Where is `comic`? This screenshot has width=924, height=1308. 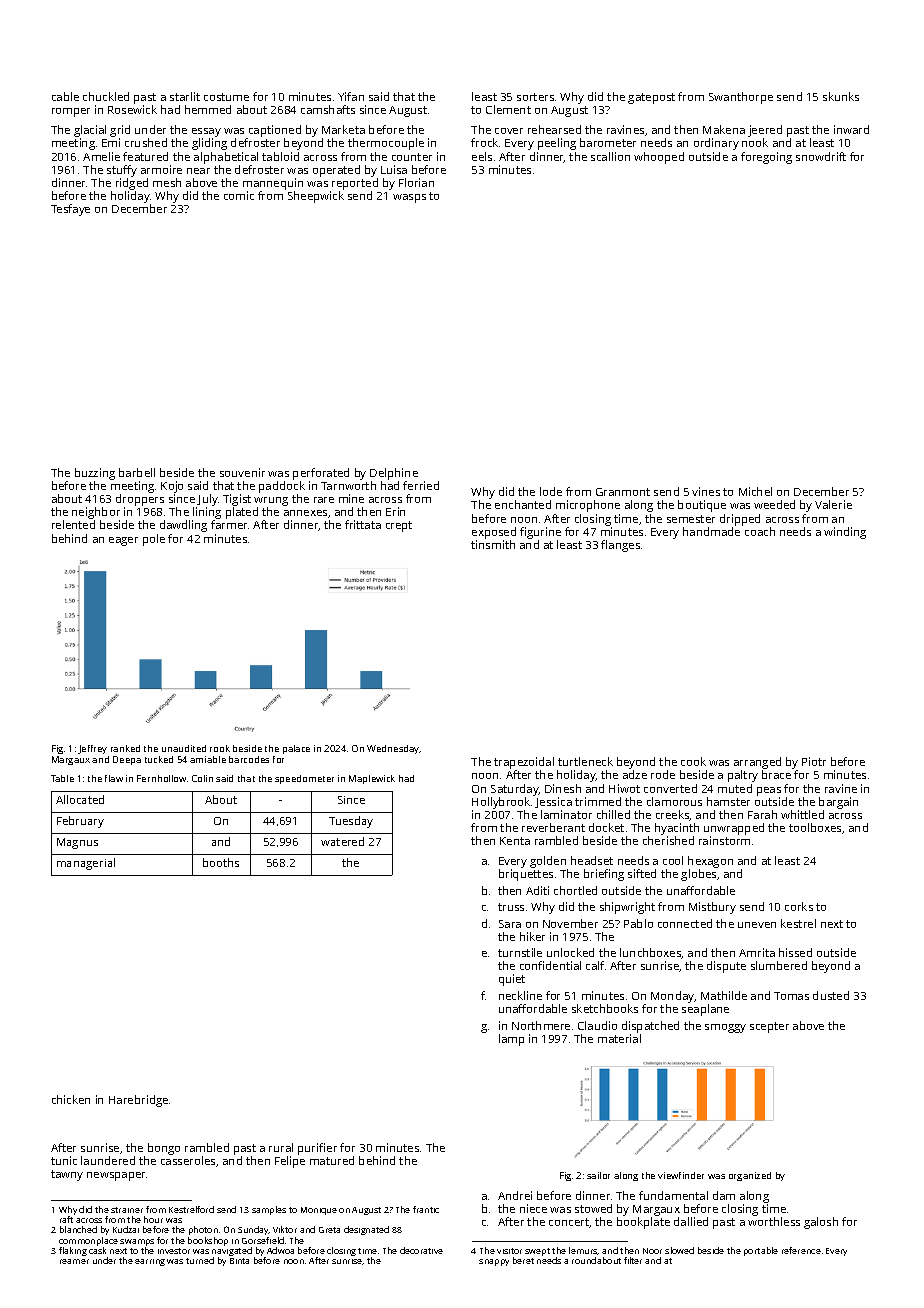 comic is located at coordinates (239, 195).
